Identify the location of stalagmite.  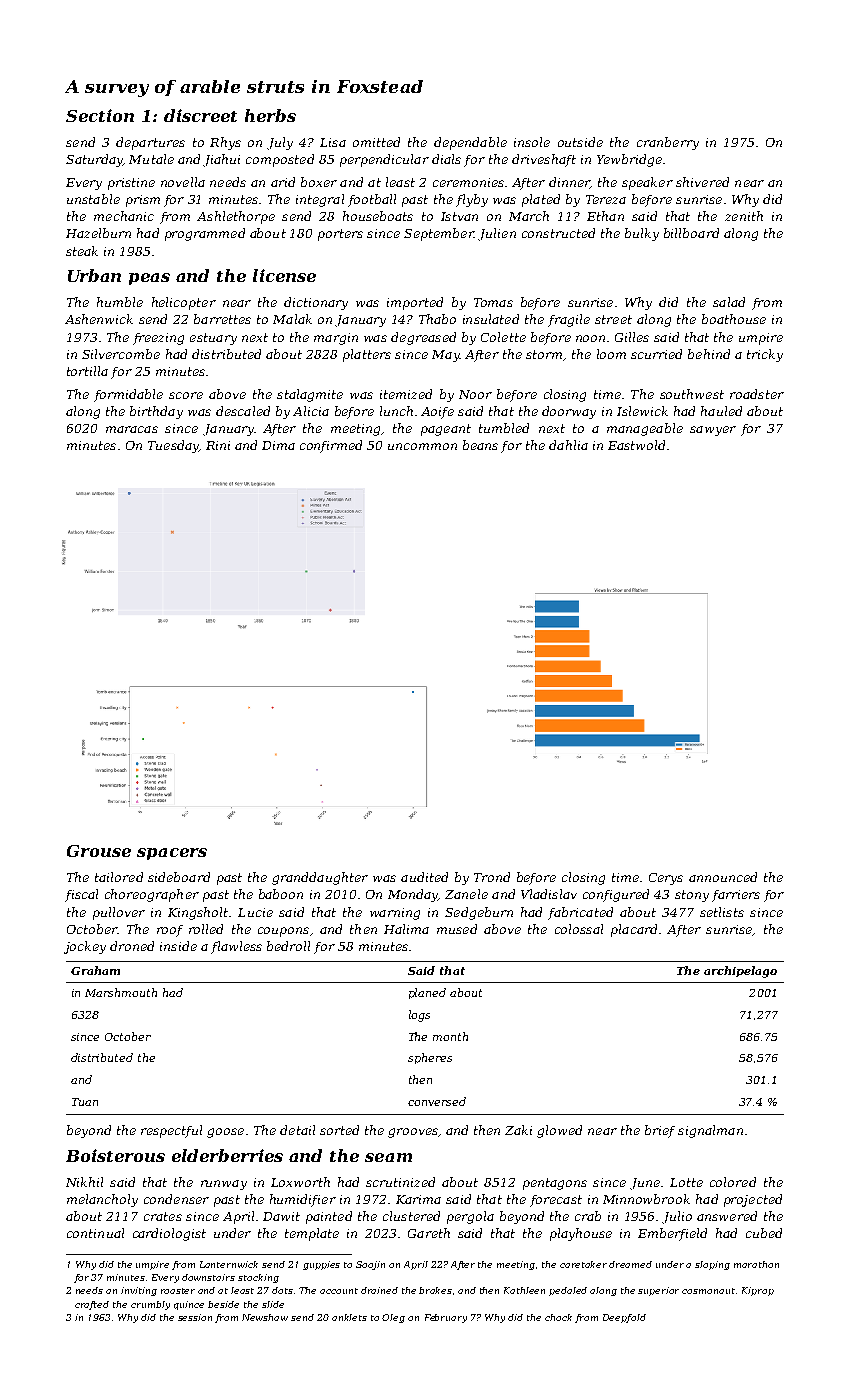
(310, 395).
